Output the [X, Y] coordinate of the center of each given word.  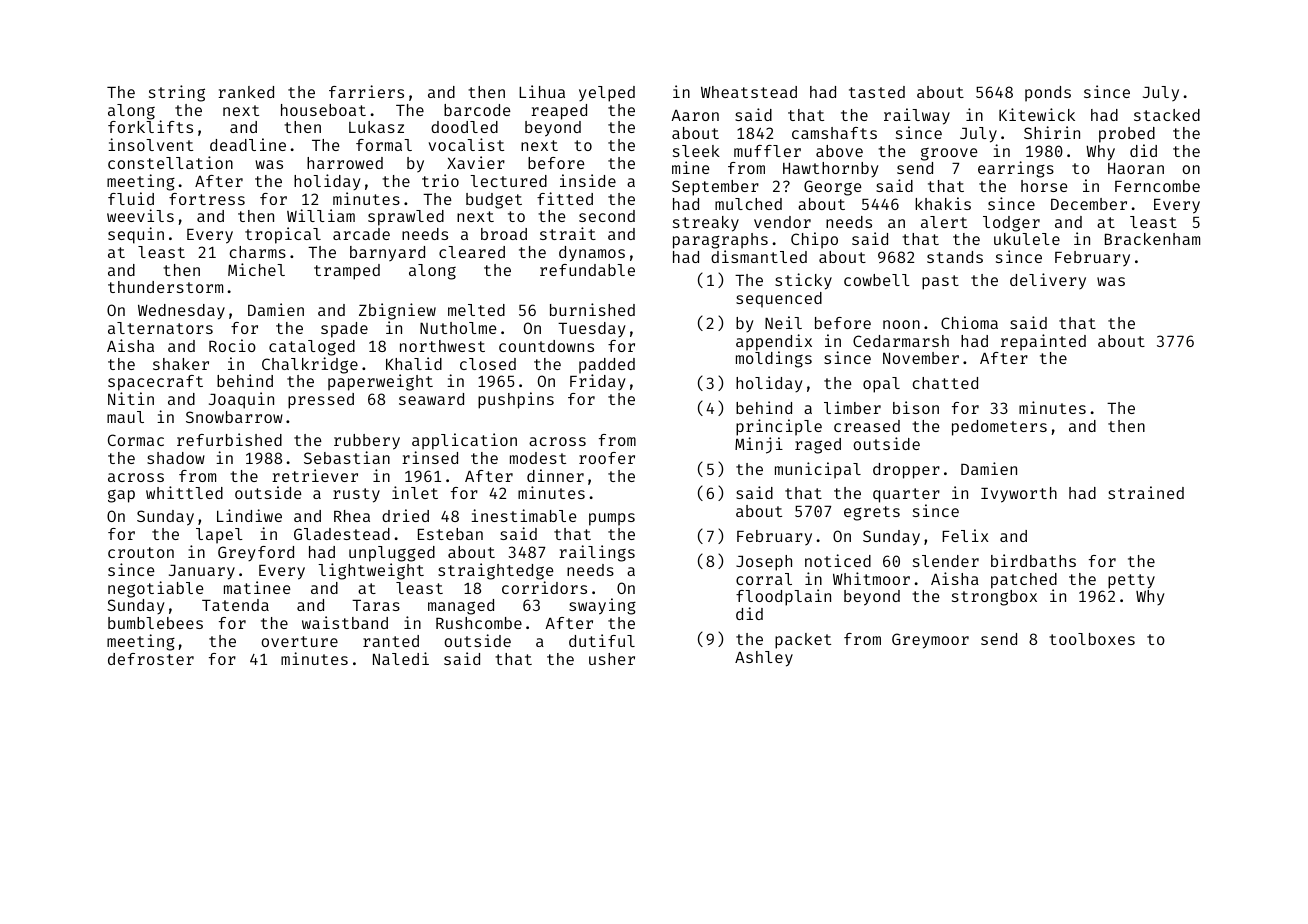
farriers [366, 91]
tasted [877, 92]
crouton [141, 552]
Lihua [542, 91]
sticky [803, 281]
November [921, 358]
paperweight [380, 383]
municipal [818, 470]
